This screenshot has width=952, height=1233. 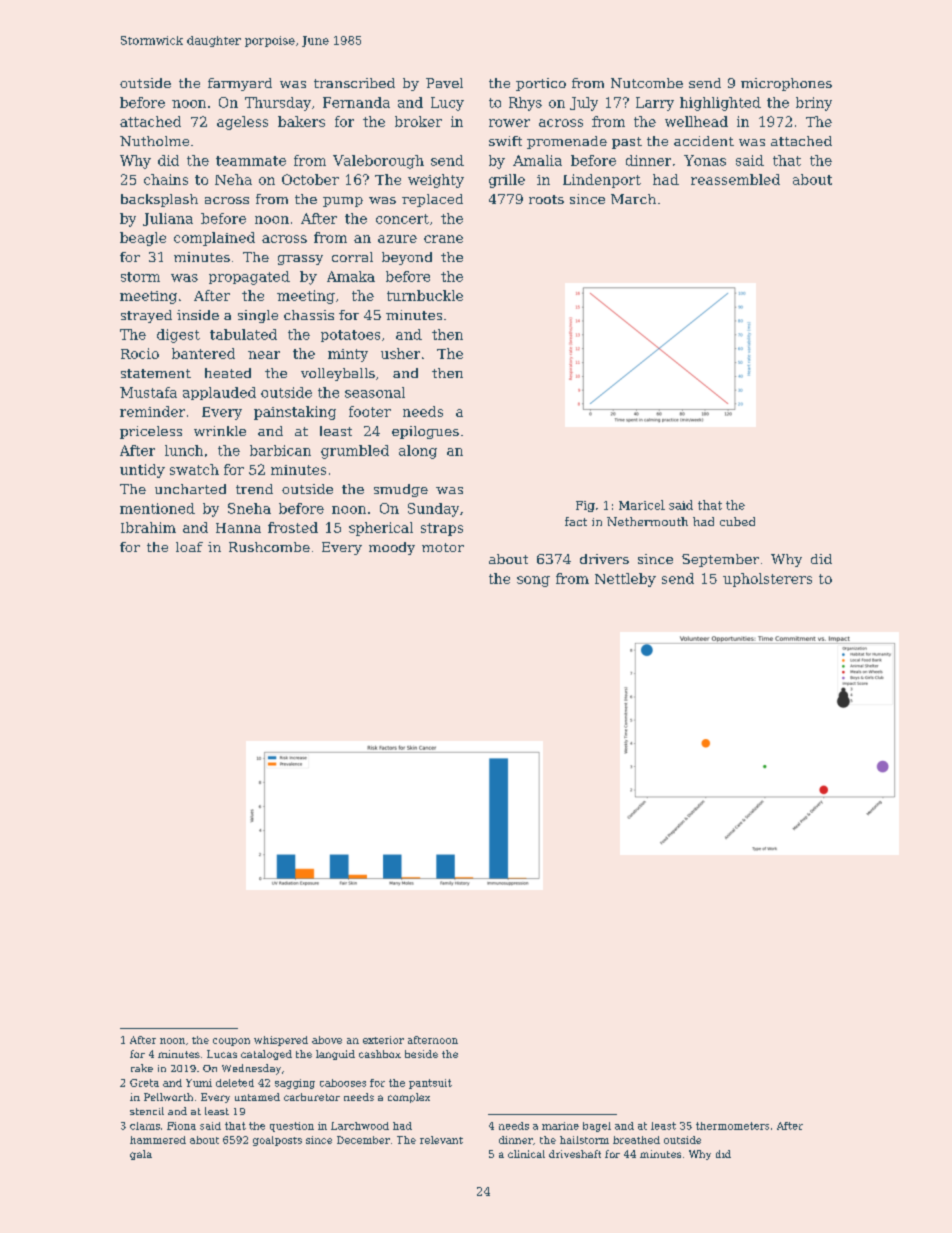 I want to click on swatch, so click(x=194, y=469).
